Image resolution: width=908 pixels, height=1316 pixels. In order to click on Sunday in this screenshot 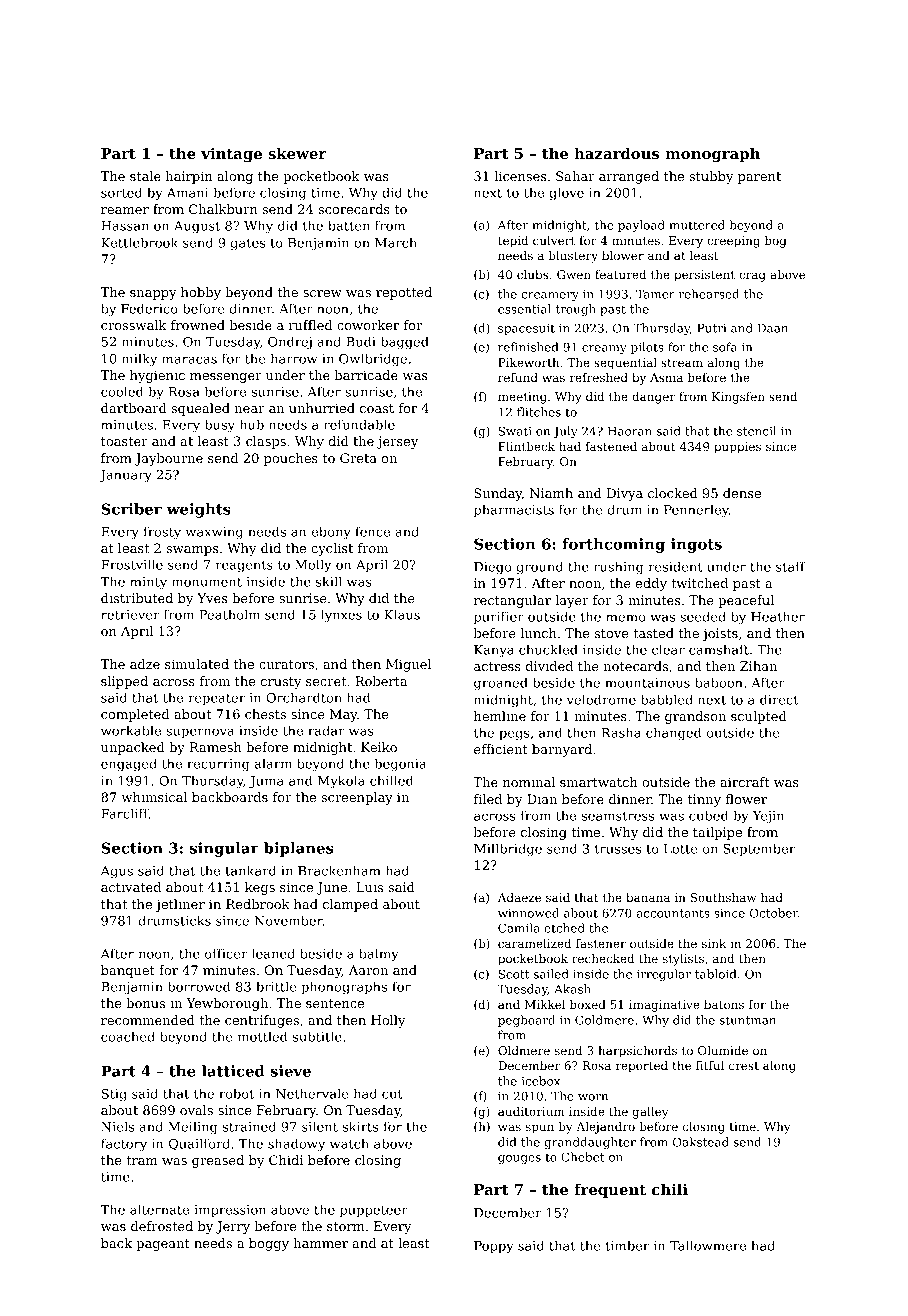, I will do `click(498, 494)`.
